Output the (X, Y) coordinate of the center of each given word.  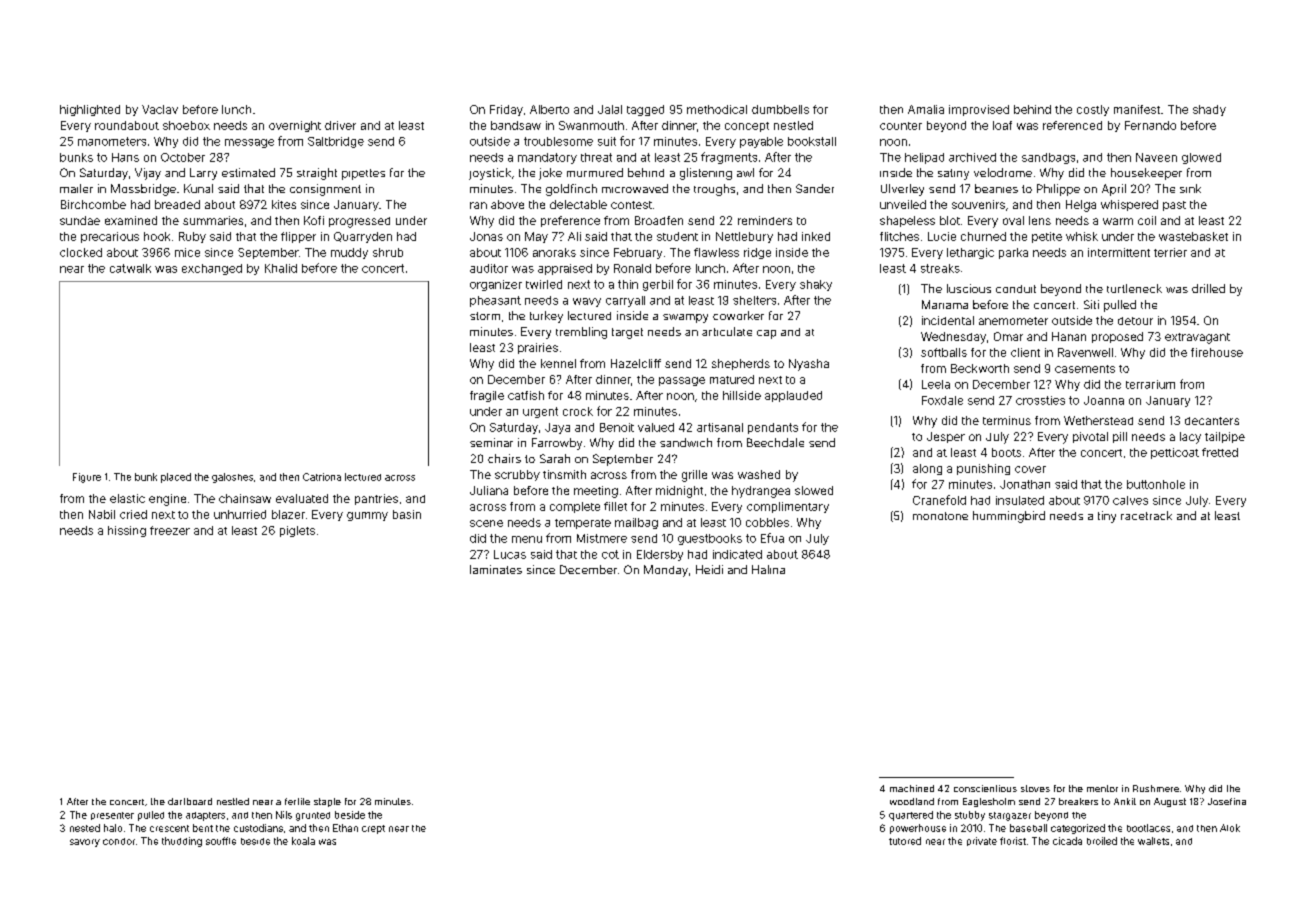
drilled (1208, 288)
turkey (546, 317)
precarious (110, 237)
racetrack (1146, 515)
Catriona (322, 477)
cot (610, 554)
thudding (182, 842)
